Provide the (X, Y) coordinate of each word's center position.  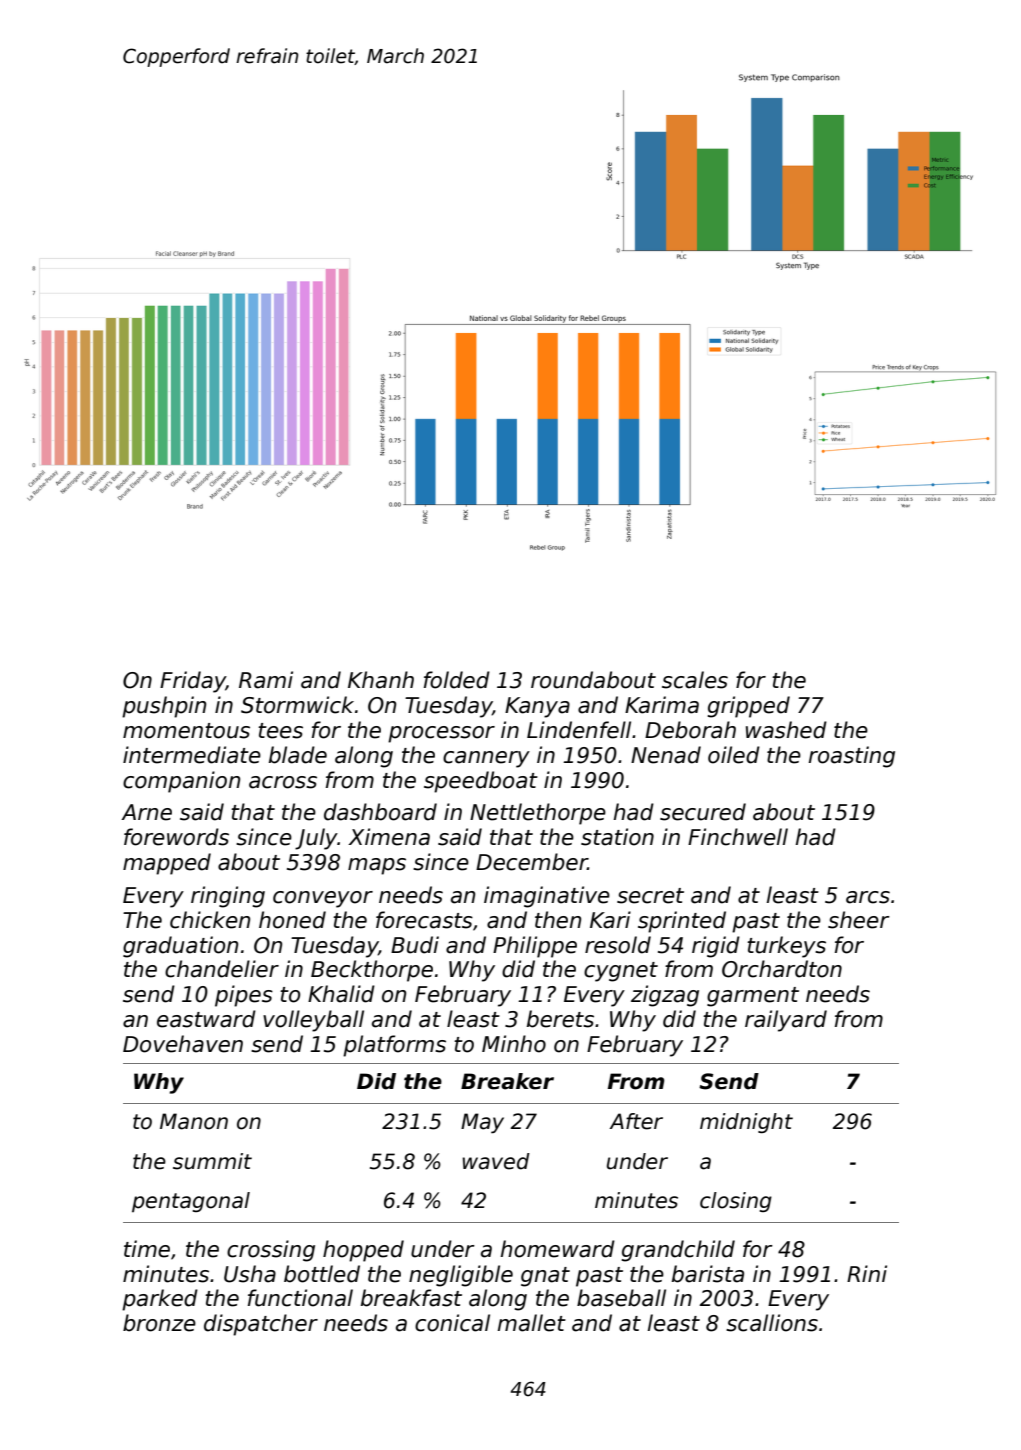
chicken (210, 920)
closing (736, 1202)
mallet (531, 1323)
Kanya (537, 707)
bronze (159, 1323)
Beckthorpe (372, 971)
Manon (194, 1121)
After (636, 1121)
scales (695, 680)
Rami (266, 680)
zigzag (665, 996)
